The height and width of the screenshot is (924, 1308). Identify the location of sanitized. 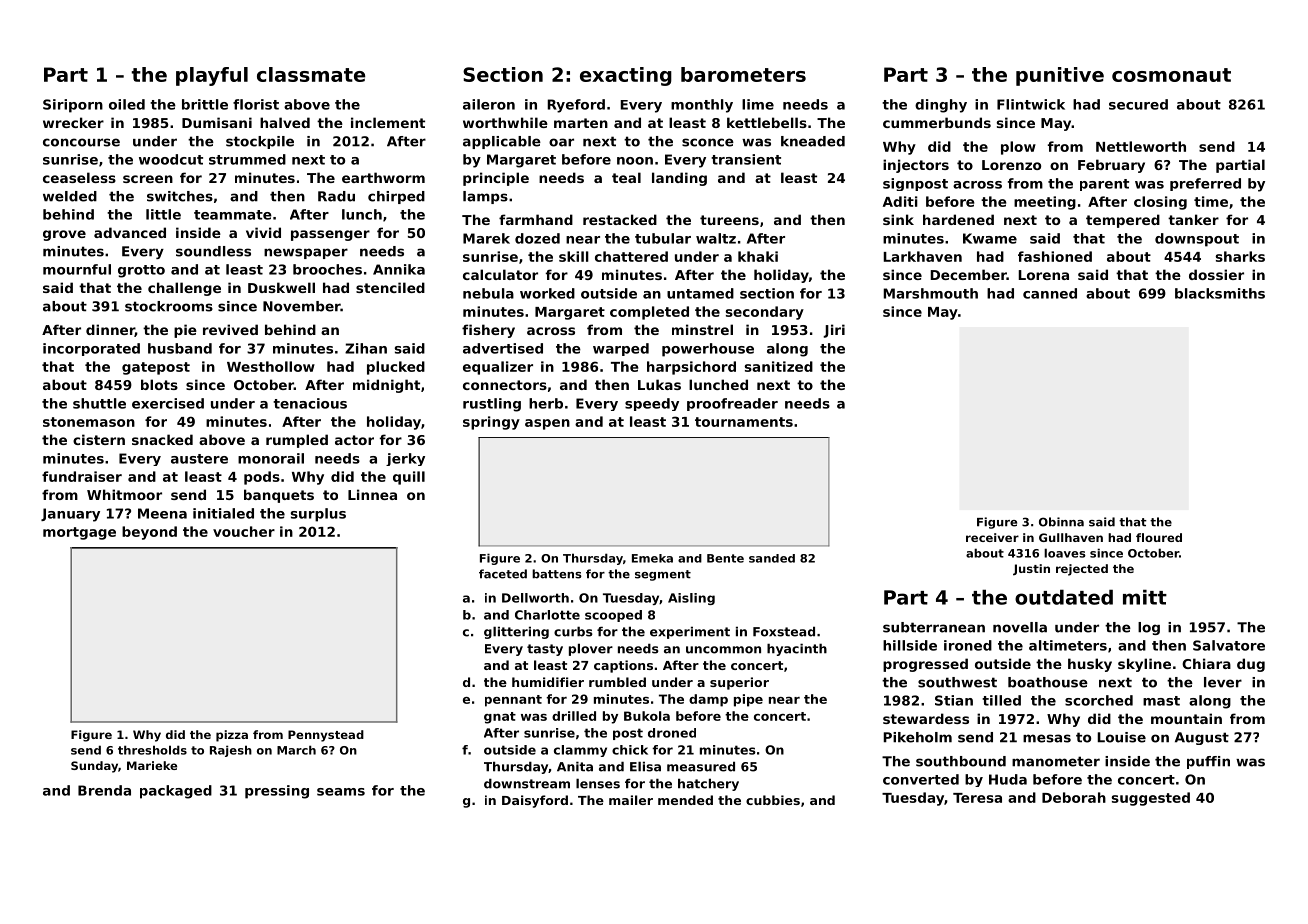
(778, 366).
